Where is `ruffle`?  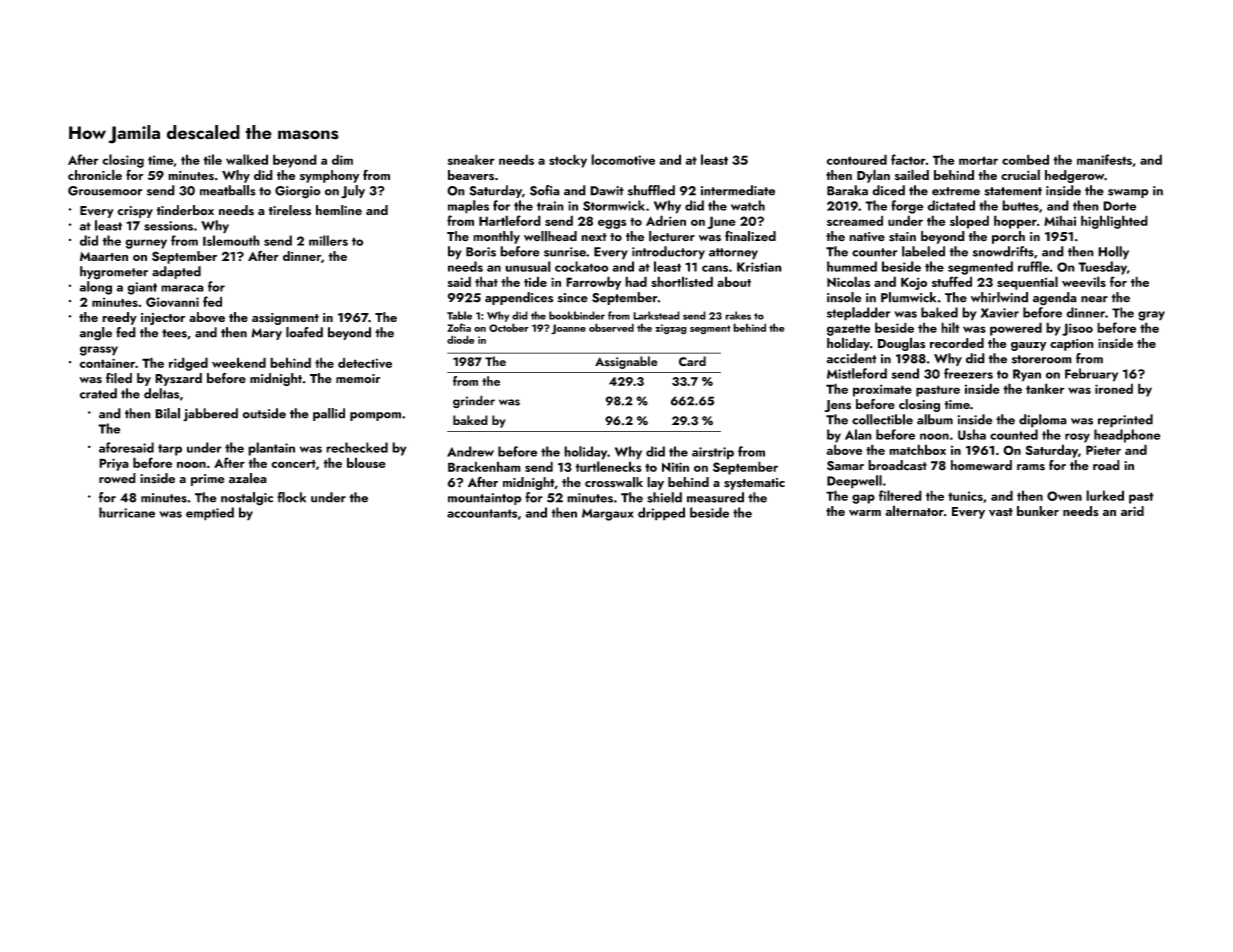
ruffle is located at coordinates (1034, 266).
